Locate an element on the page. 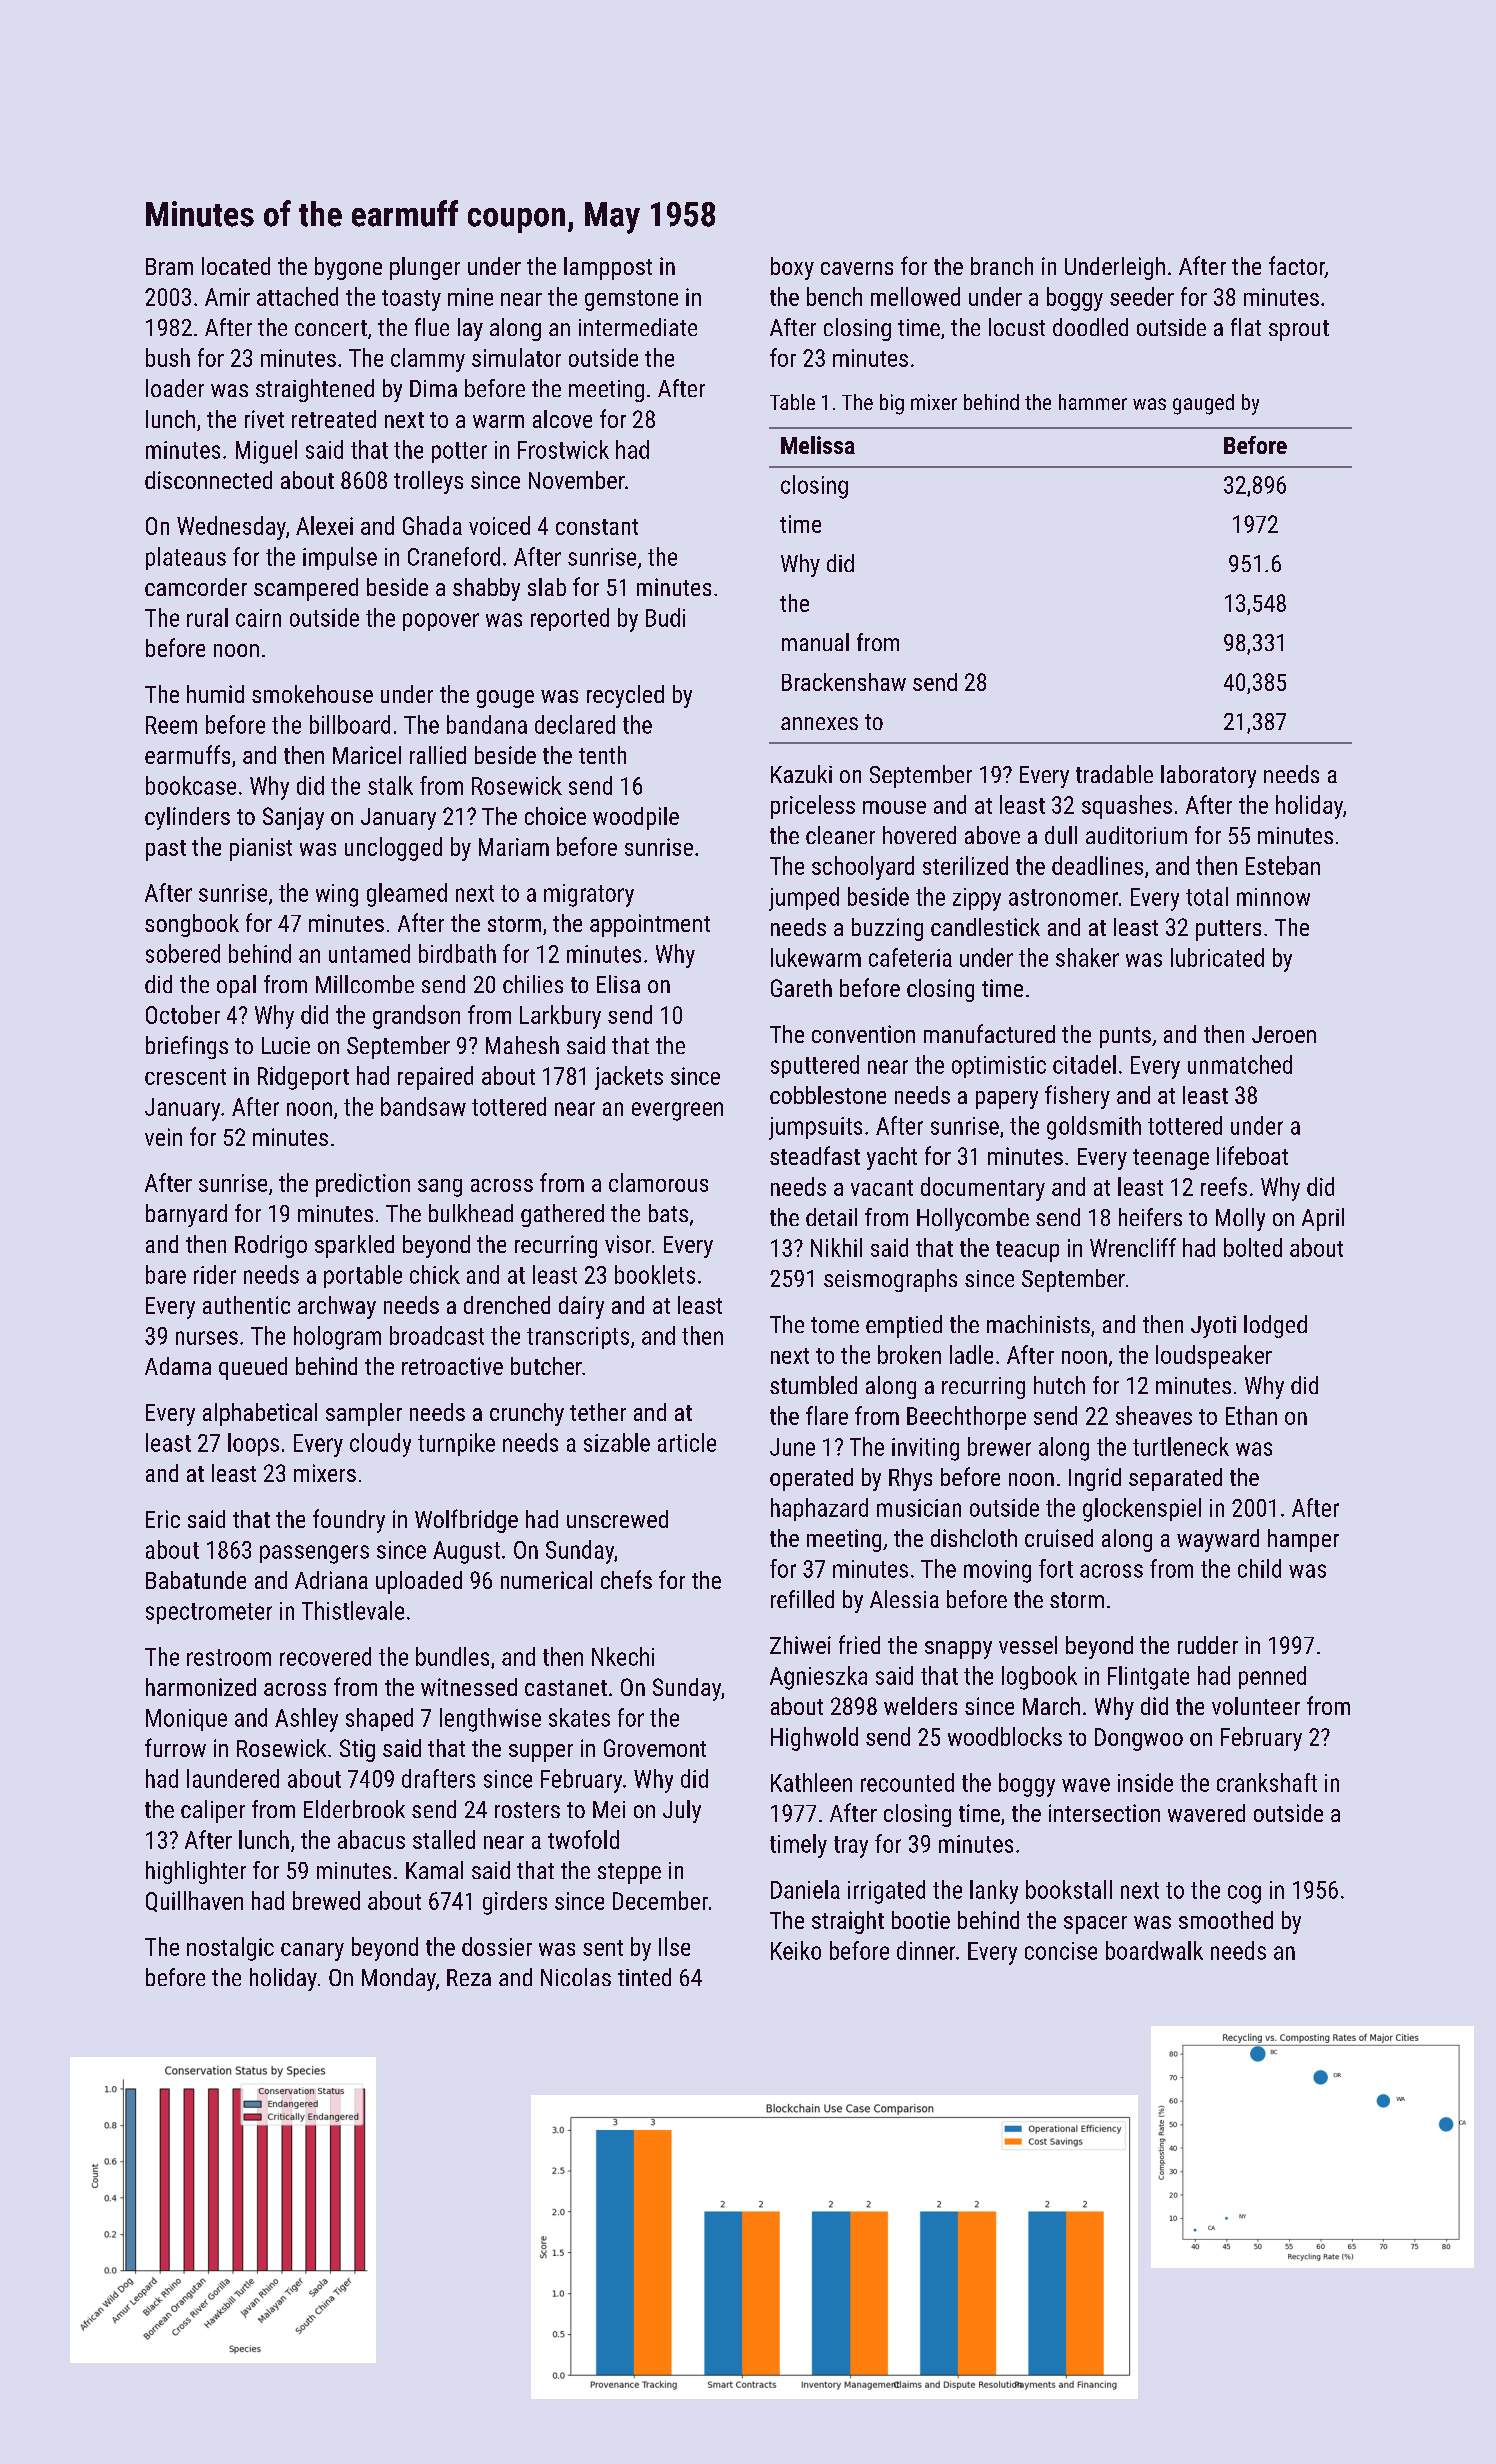 This page has width=1496, height=2464. Keiko is located at coordinates (796, 1950).
